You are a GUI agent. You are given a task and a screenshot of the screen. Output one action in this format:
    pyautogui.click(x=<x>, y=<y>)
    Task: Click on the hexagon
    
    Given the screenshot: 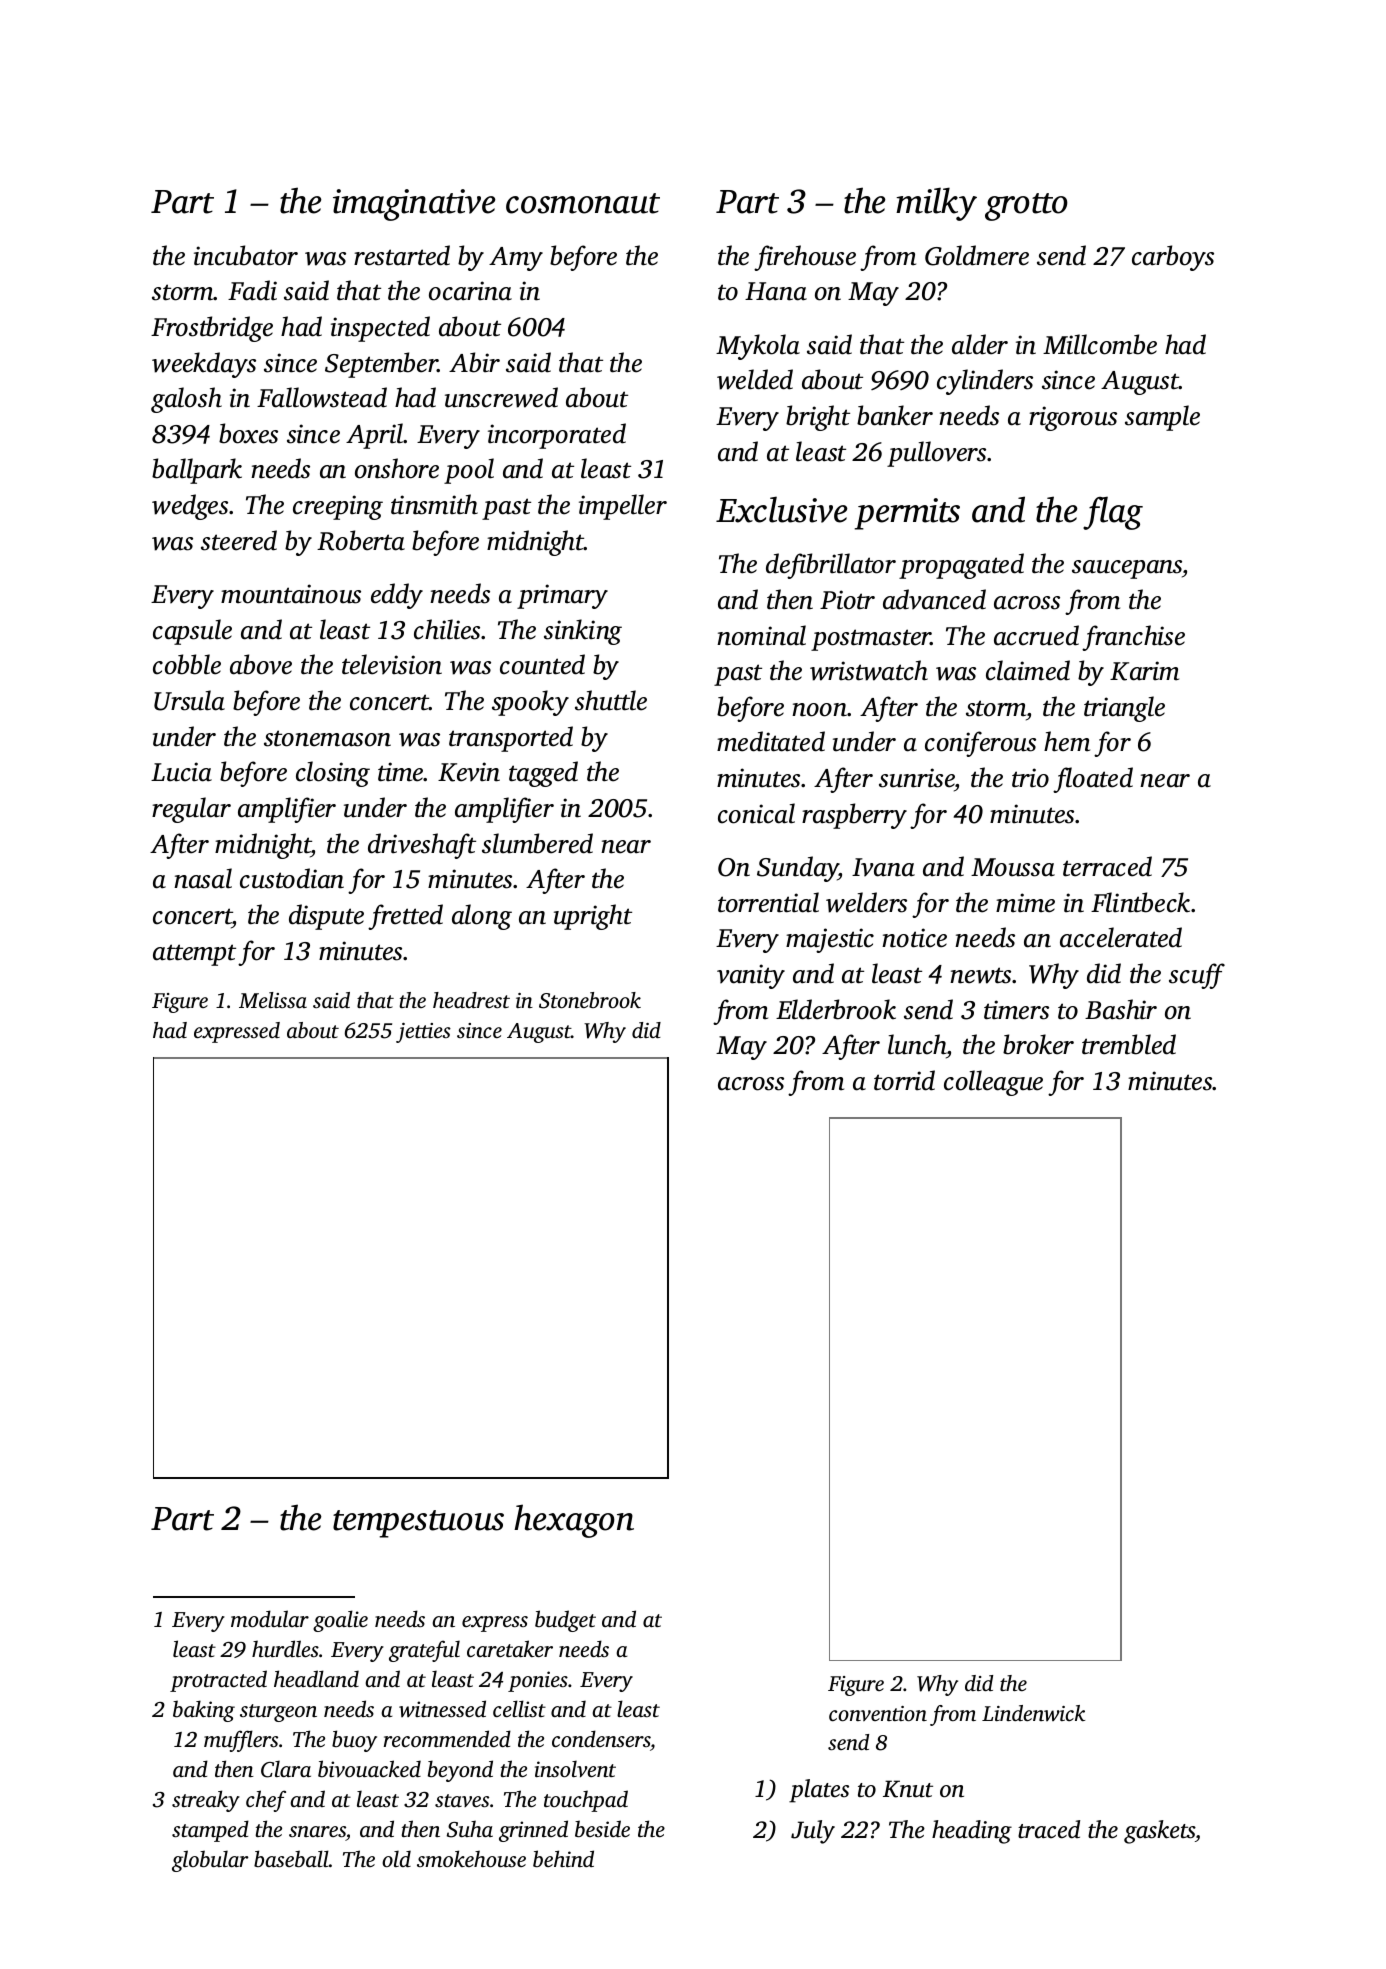 What is the action you would take?
    pyautogui.click(x=574, y=1521)
